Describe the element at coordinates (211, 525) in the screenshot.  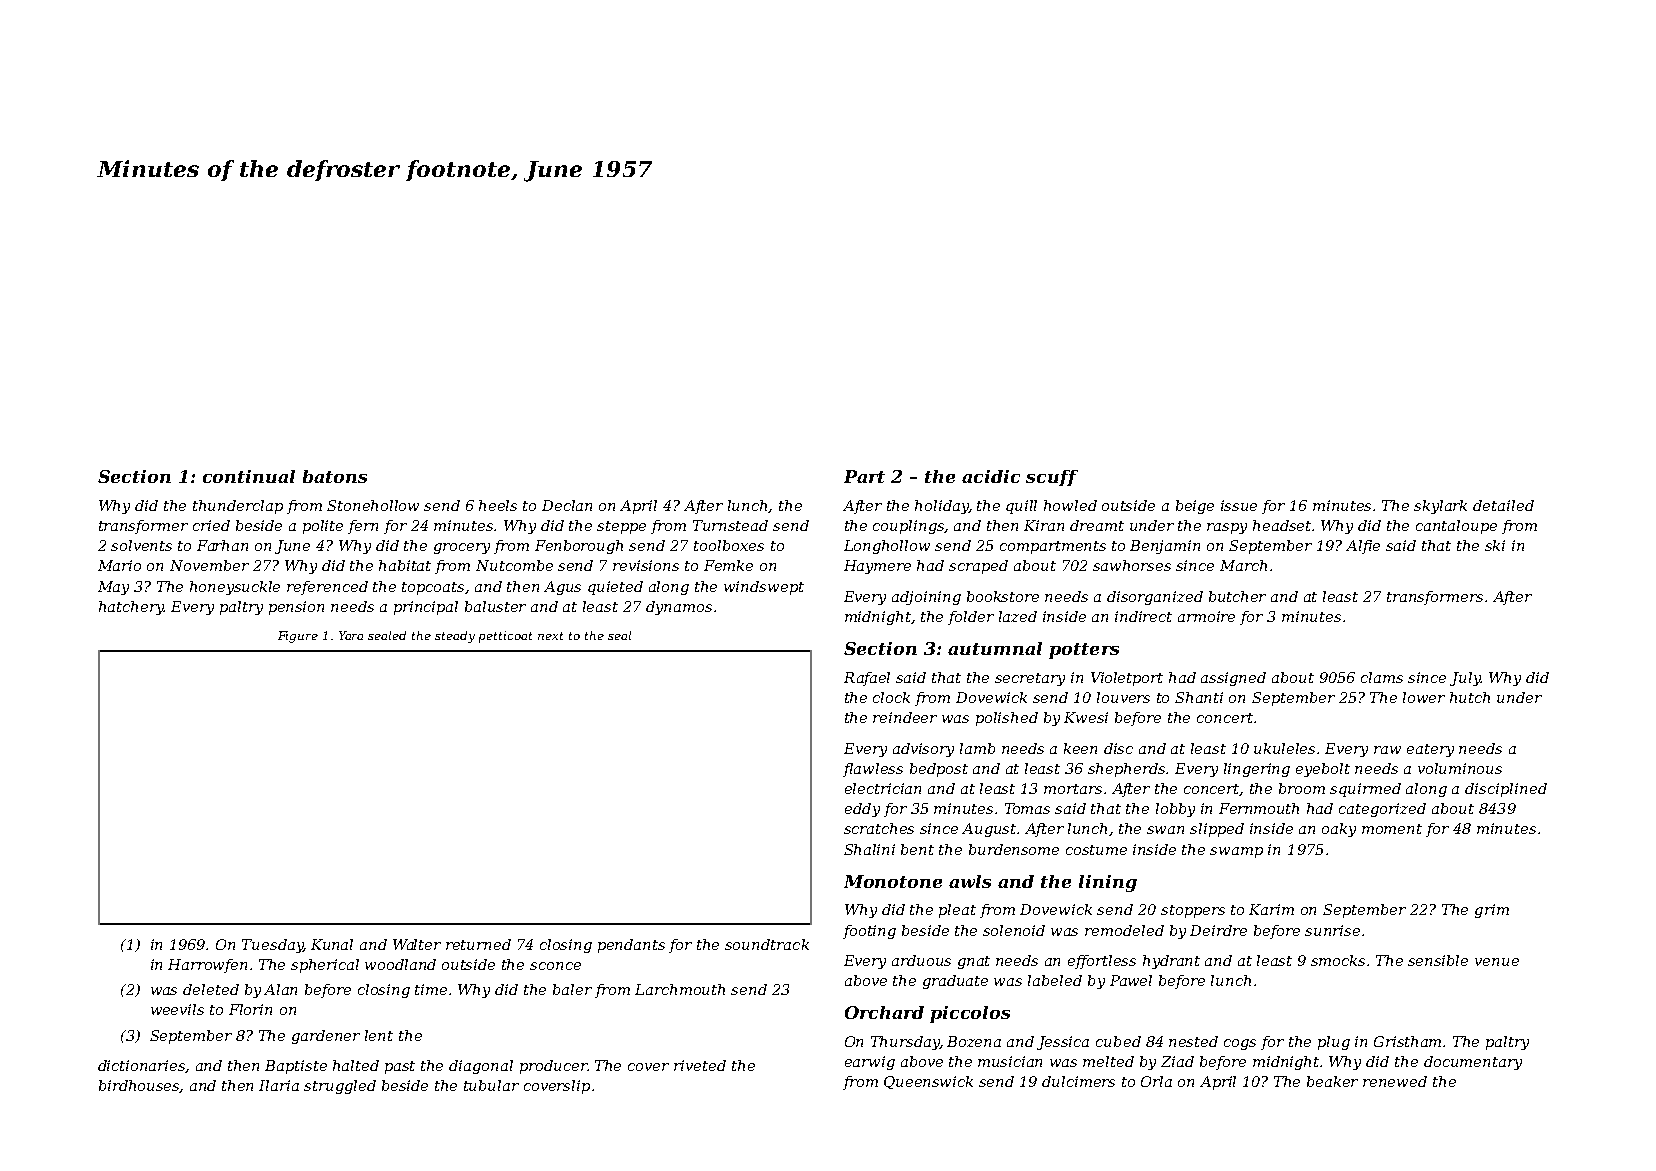
I see `cried` at that location.
